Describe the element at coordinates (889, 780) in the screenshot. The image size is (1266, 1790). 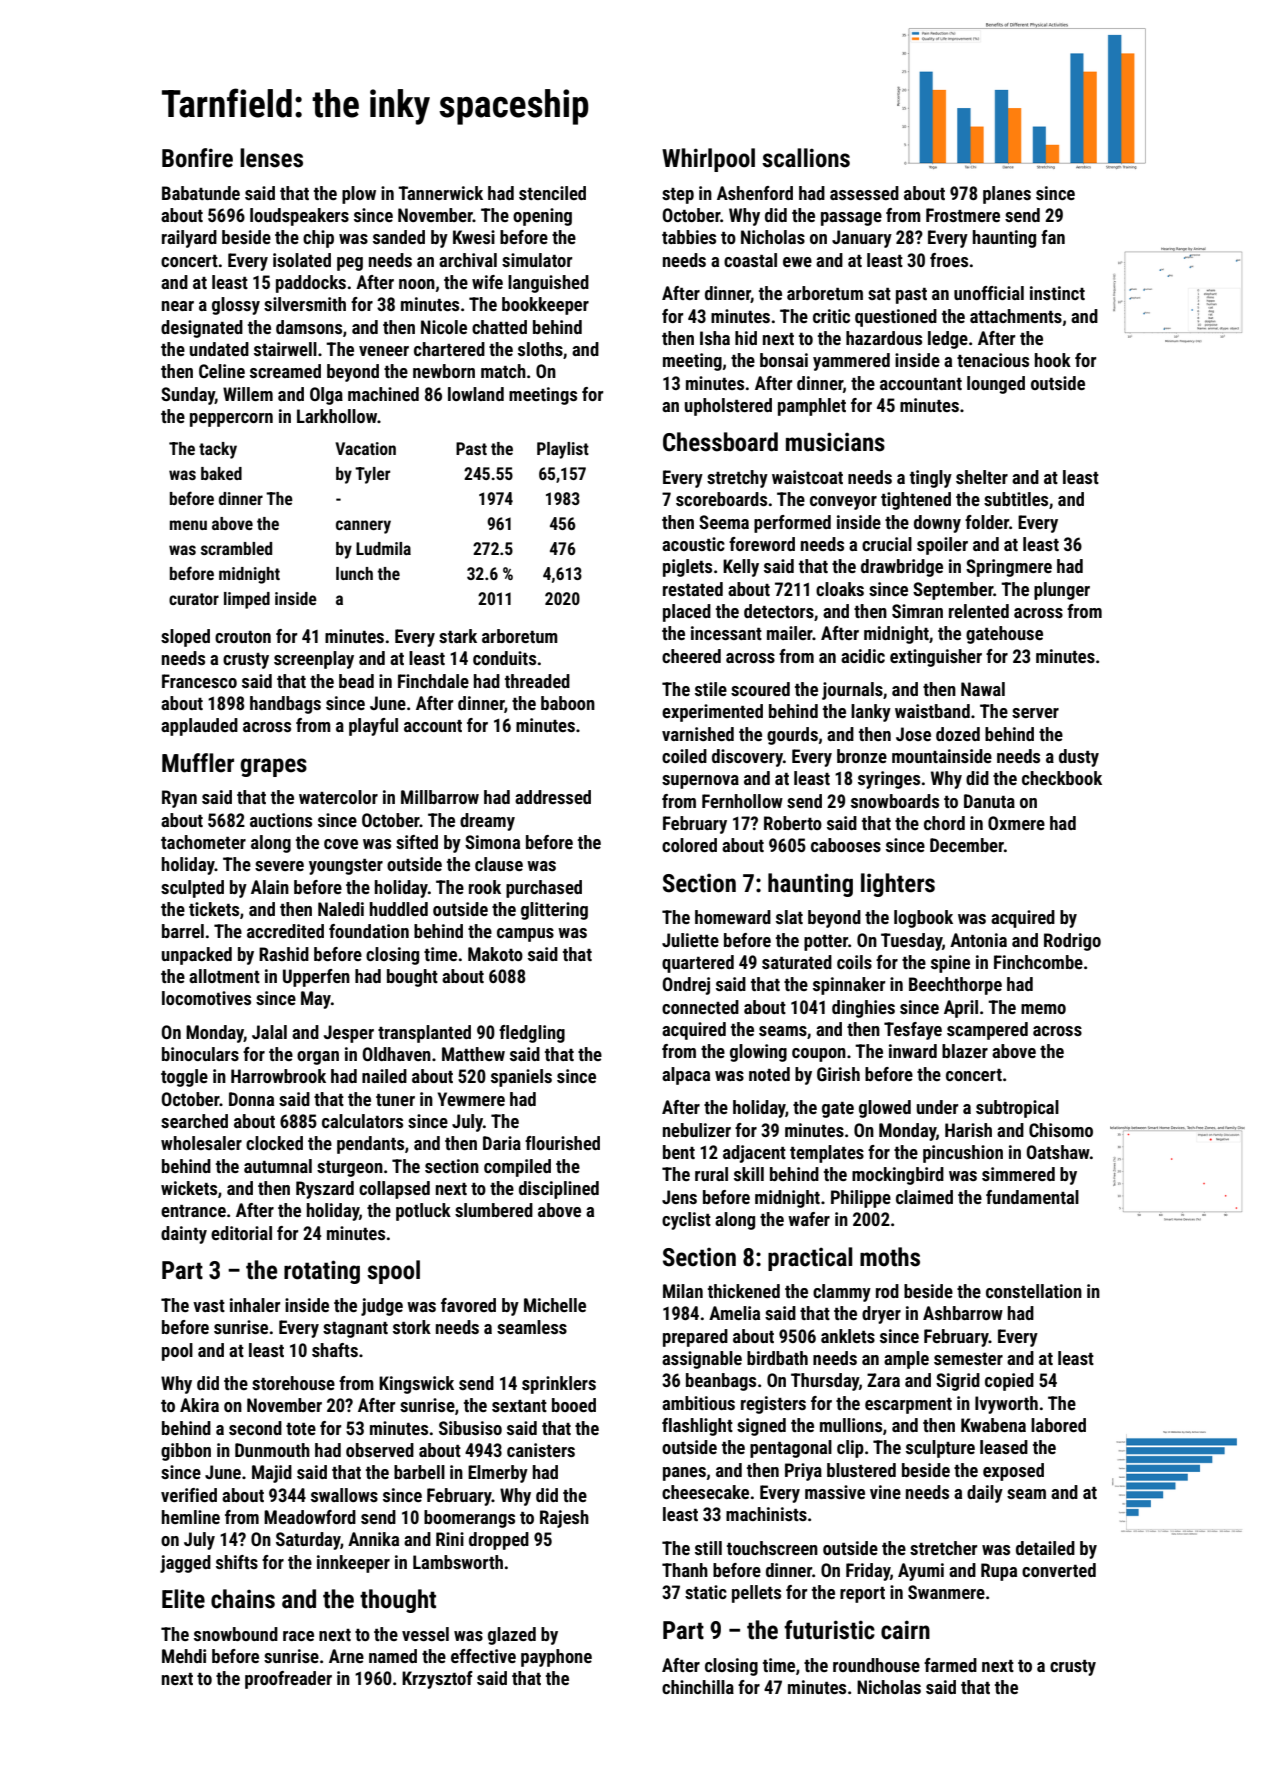
I see `syringes` at that location.
